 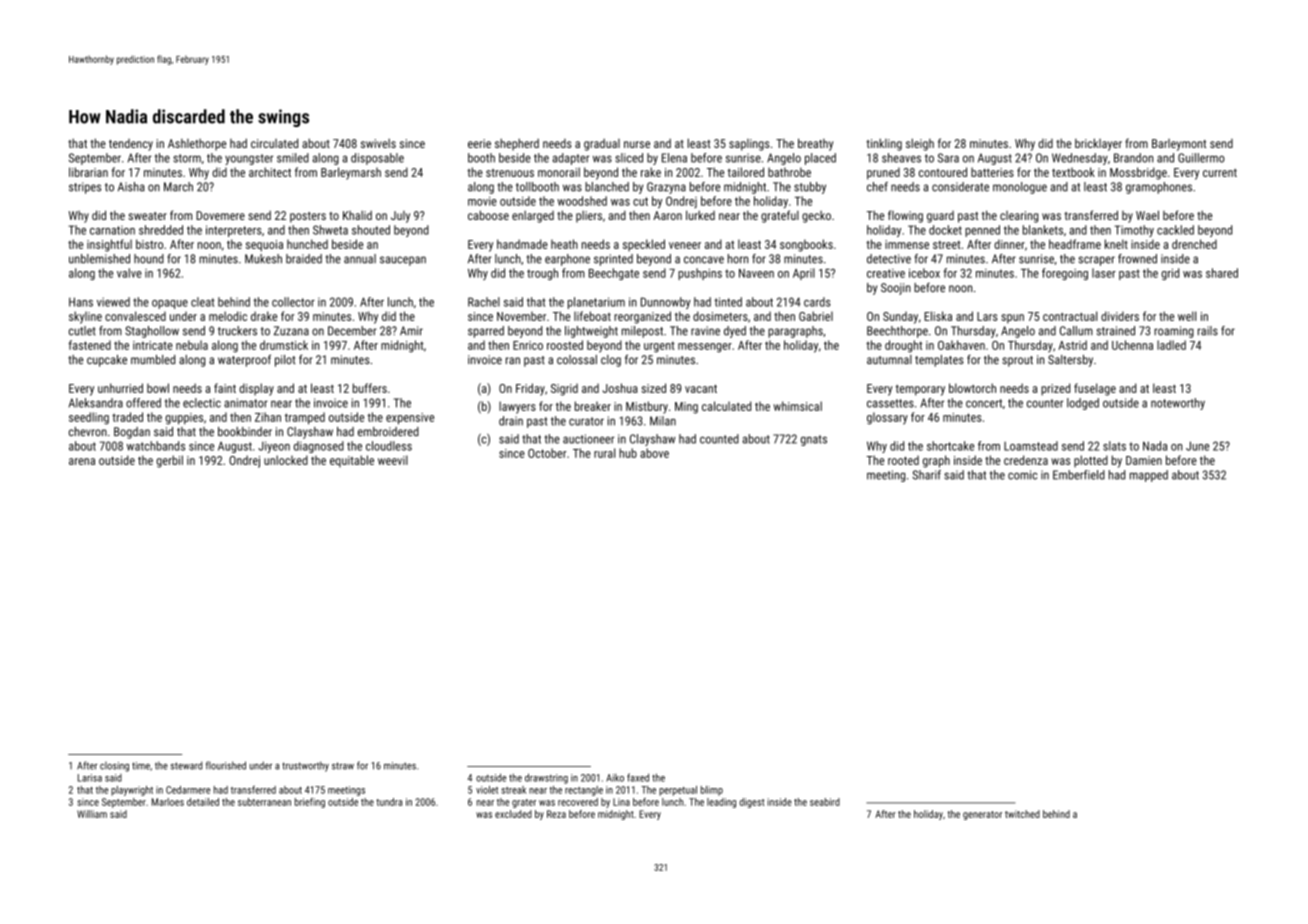 What do you see at coordinates (197, 145) in the page?
I see `Ashlethorpe` at bounding box center [197, 145].
